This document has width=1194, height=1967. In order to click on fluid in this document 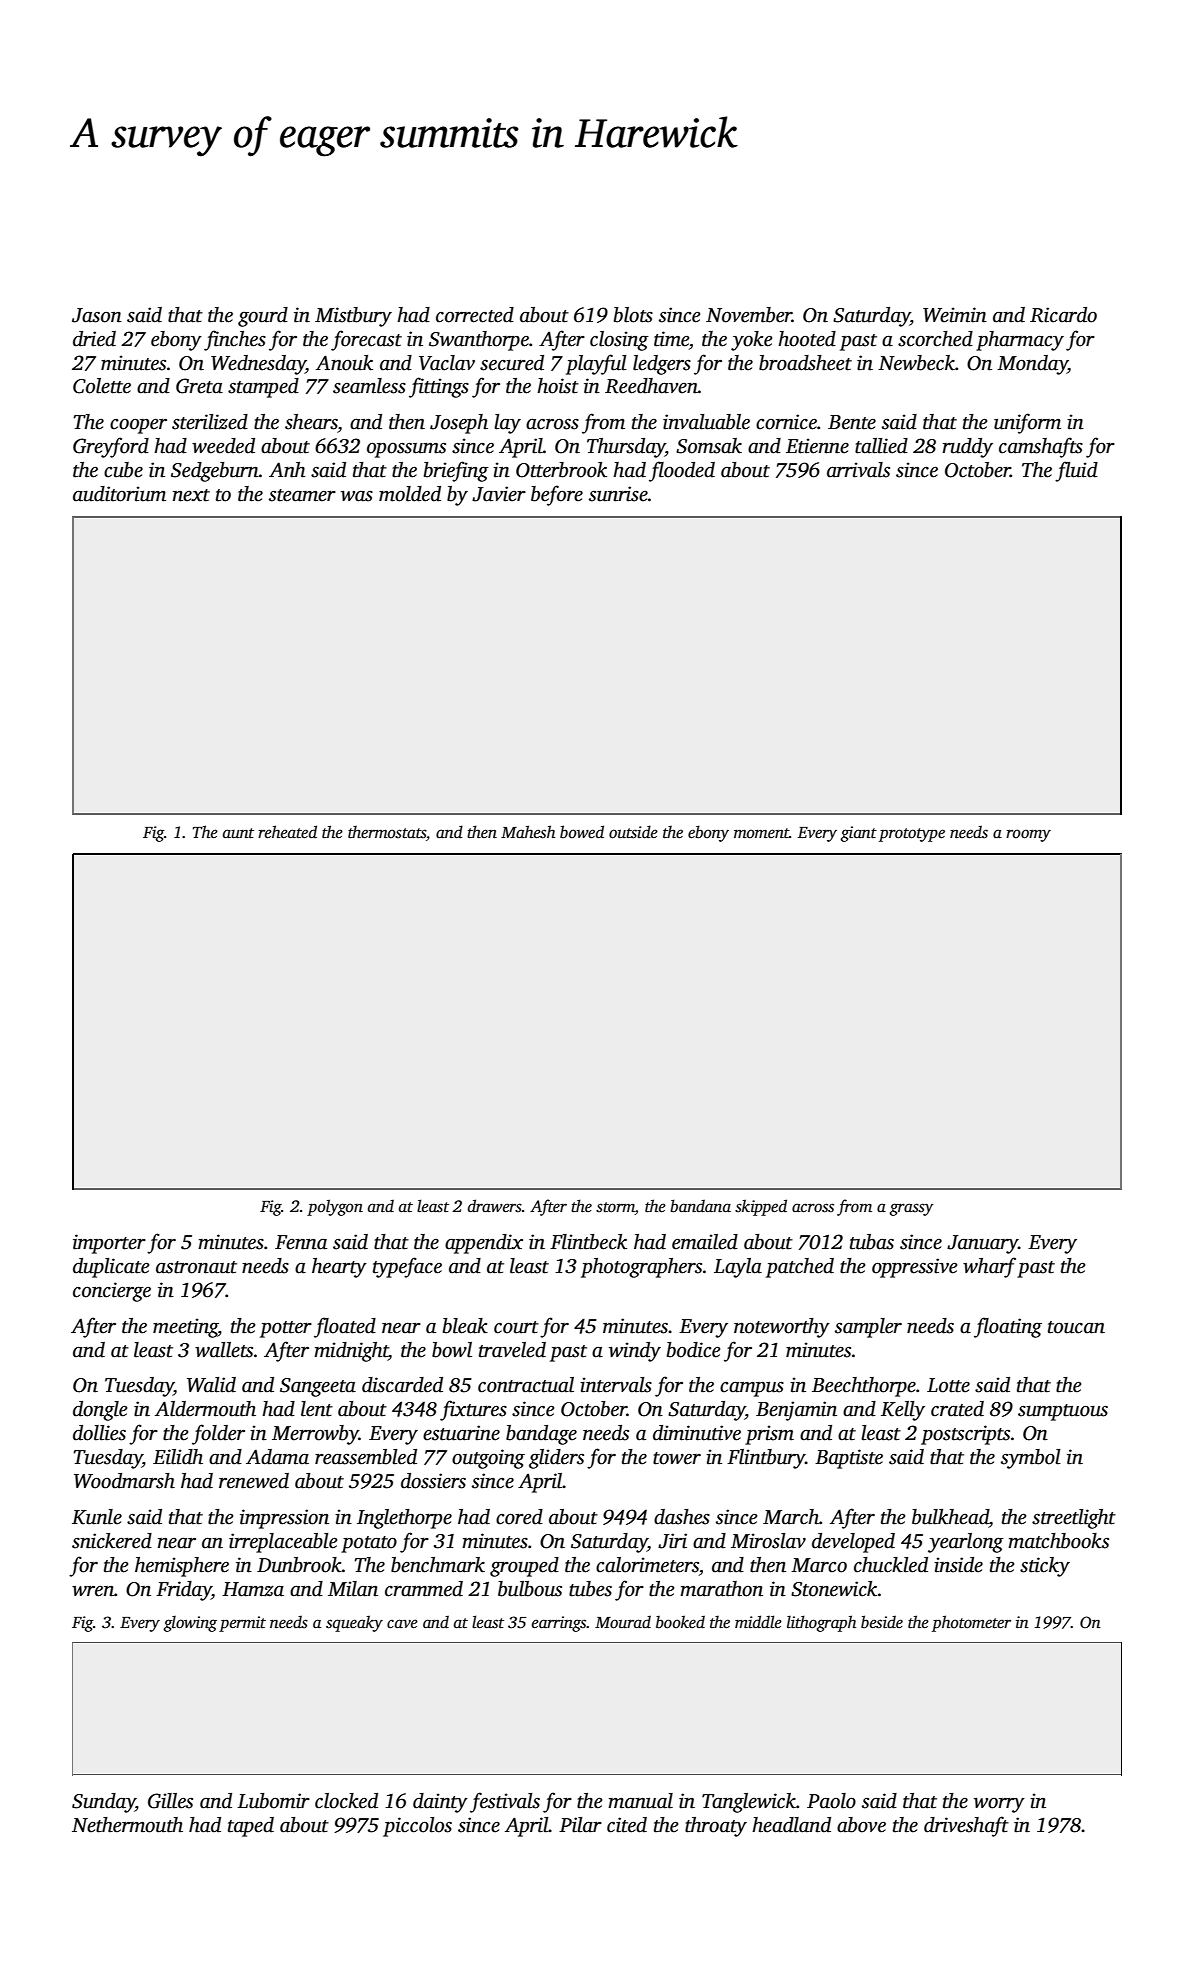, I will do `click(1076, 471)`.
